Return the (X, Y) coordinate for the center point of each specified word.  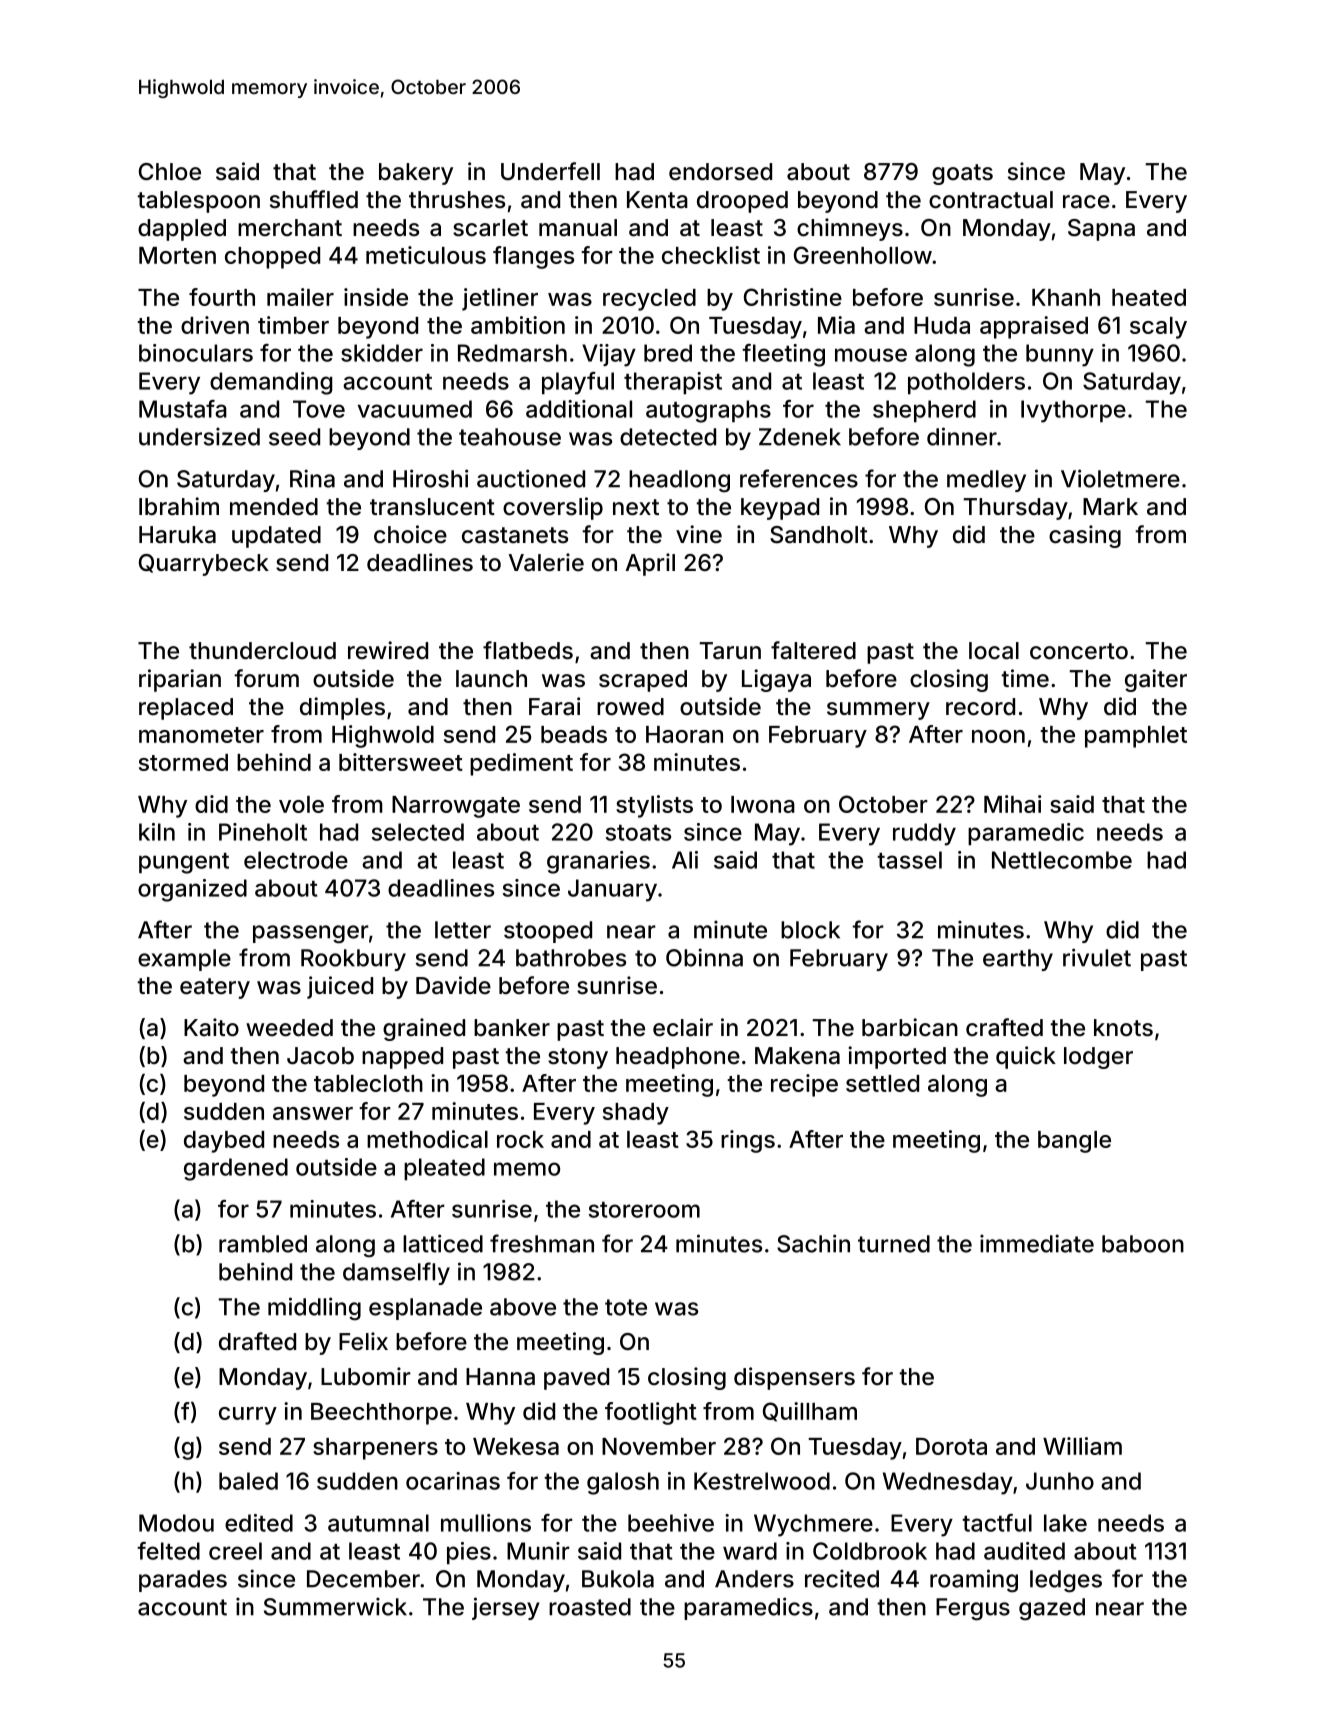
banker (512, 1028)
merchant (290, 228)
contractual (991, 200)
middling (314, 1309)
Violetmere (1120, 478)
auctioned (531, 478)
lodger (1098, 1058)
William (1082, 1446)
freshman (542, 1243)
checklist (711, 255)
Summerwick (335, 1606)
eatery (215, 988)
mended (274, 507)
